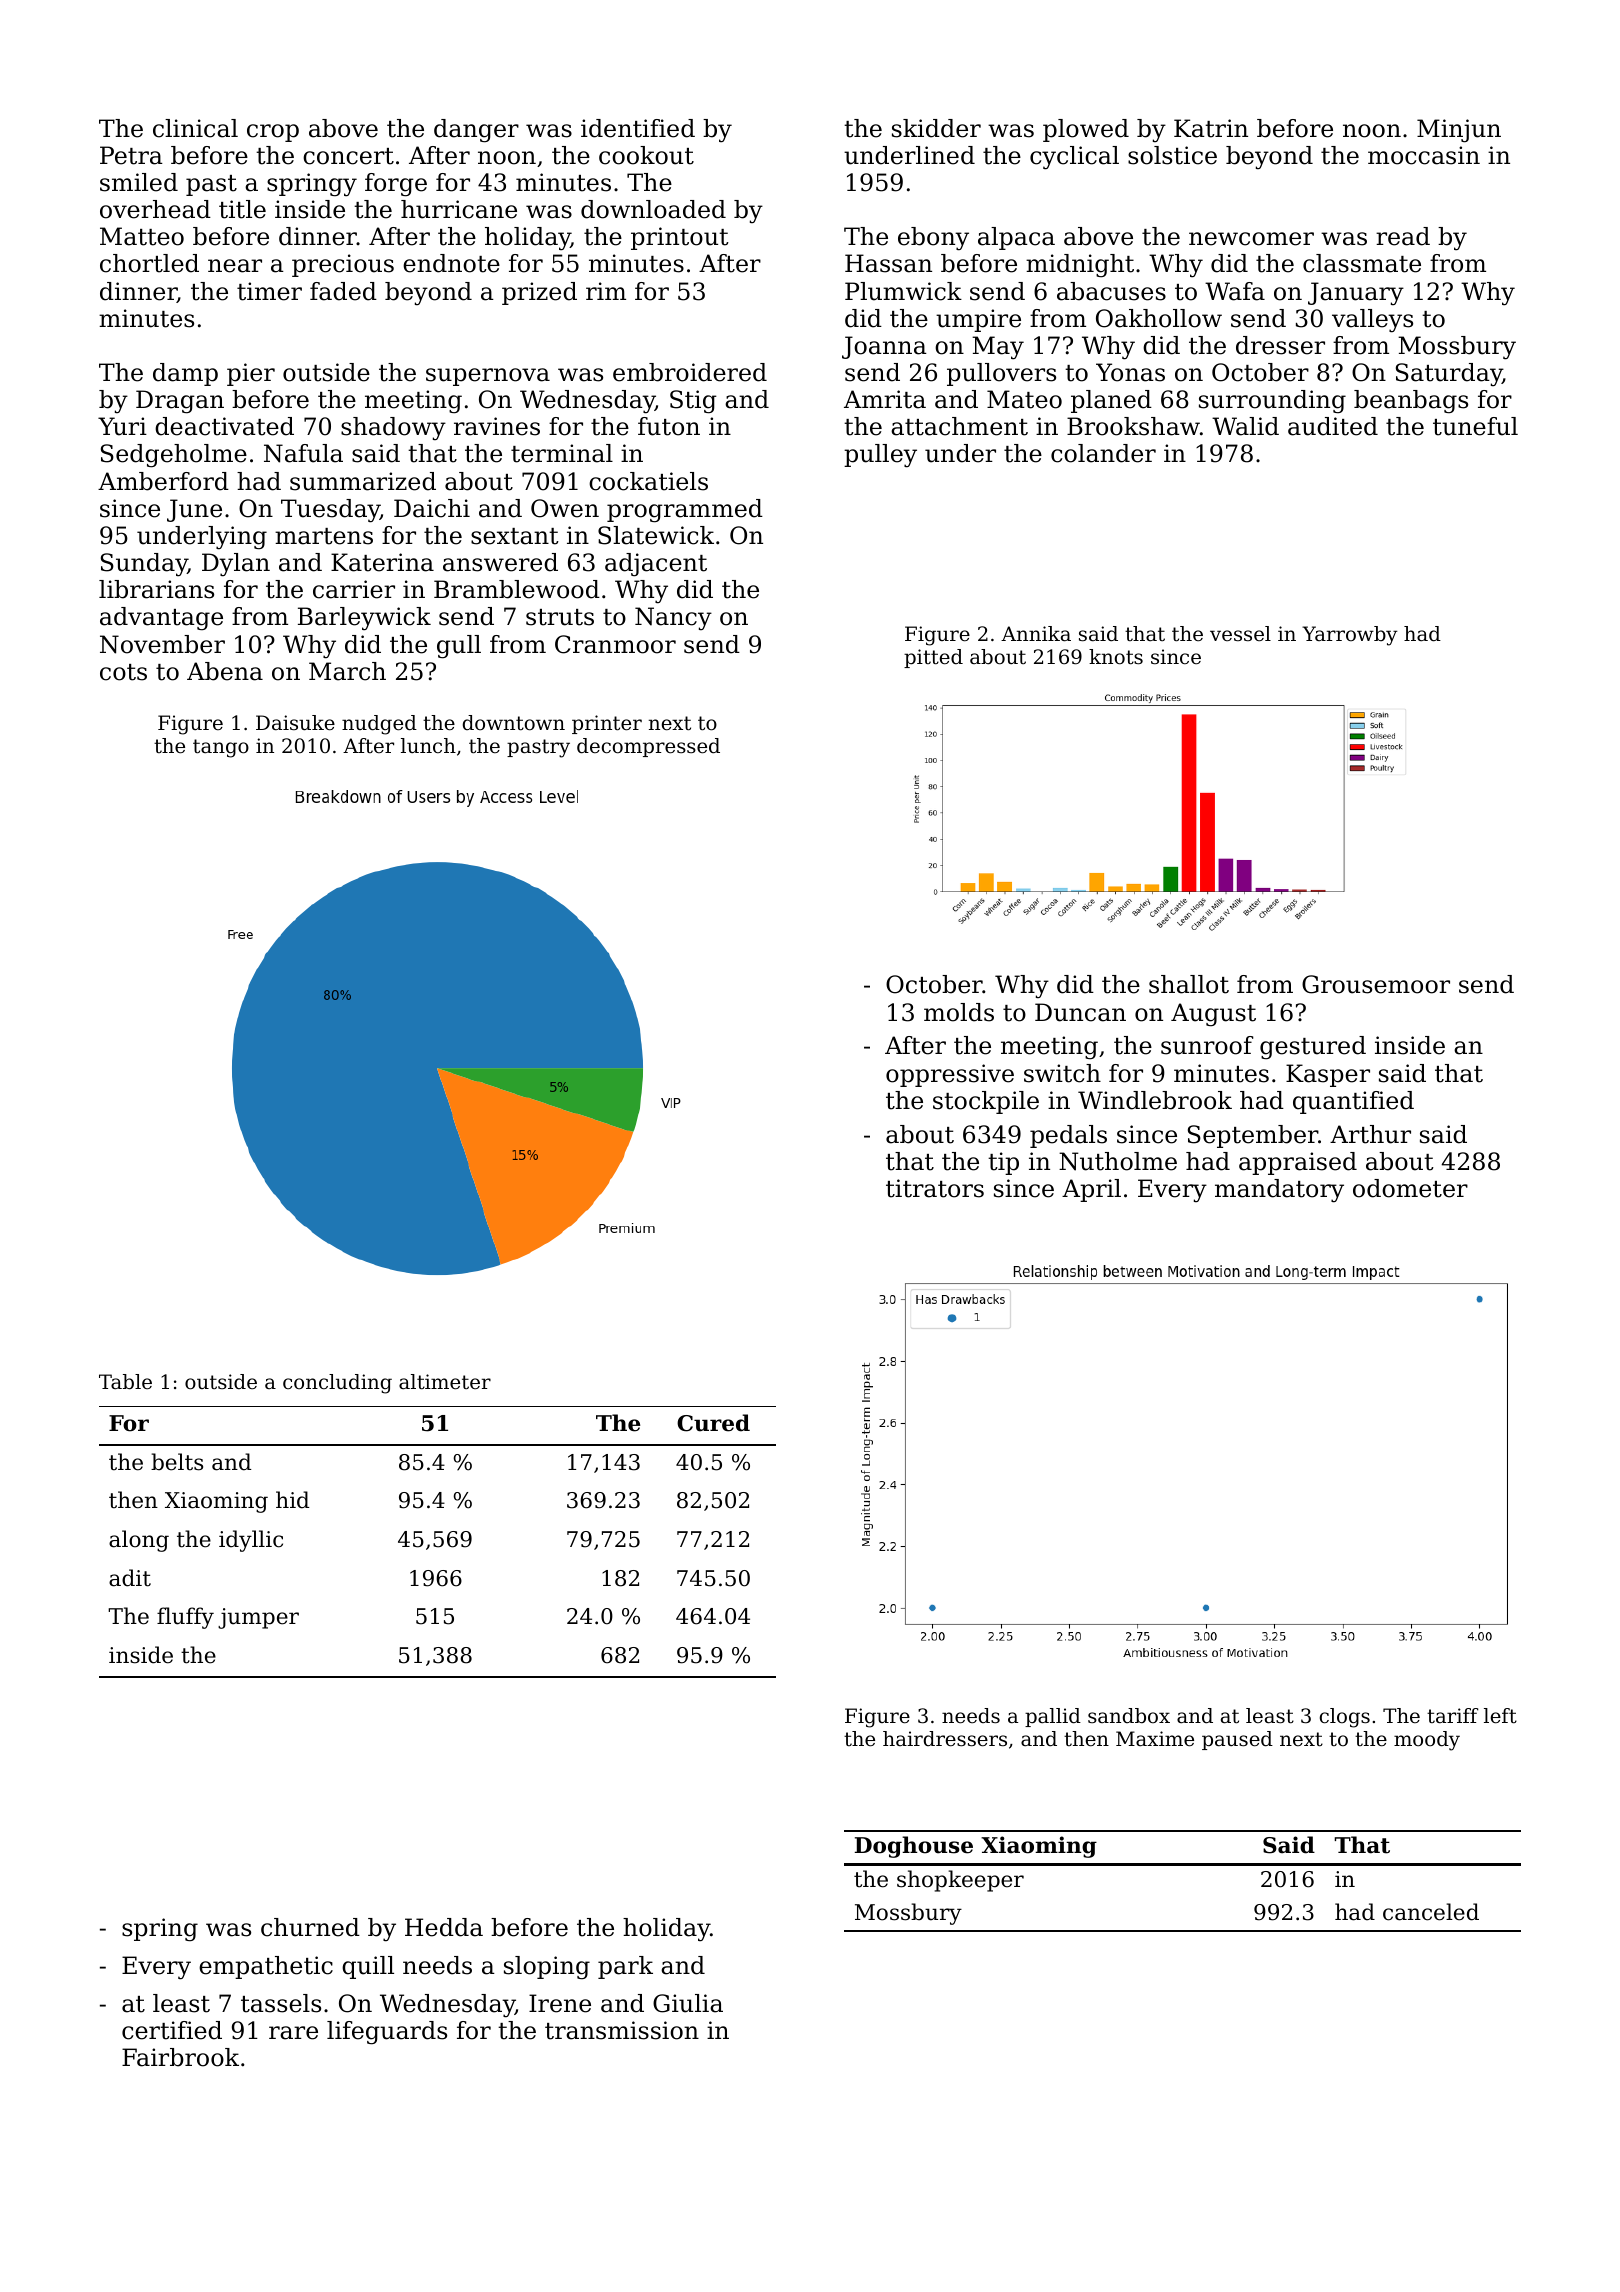 The image size is (1620, 2292). Describe the element at coordinates (310, 1927) in the document. I see `churned` at that location.
